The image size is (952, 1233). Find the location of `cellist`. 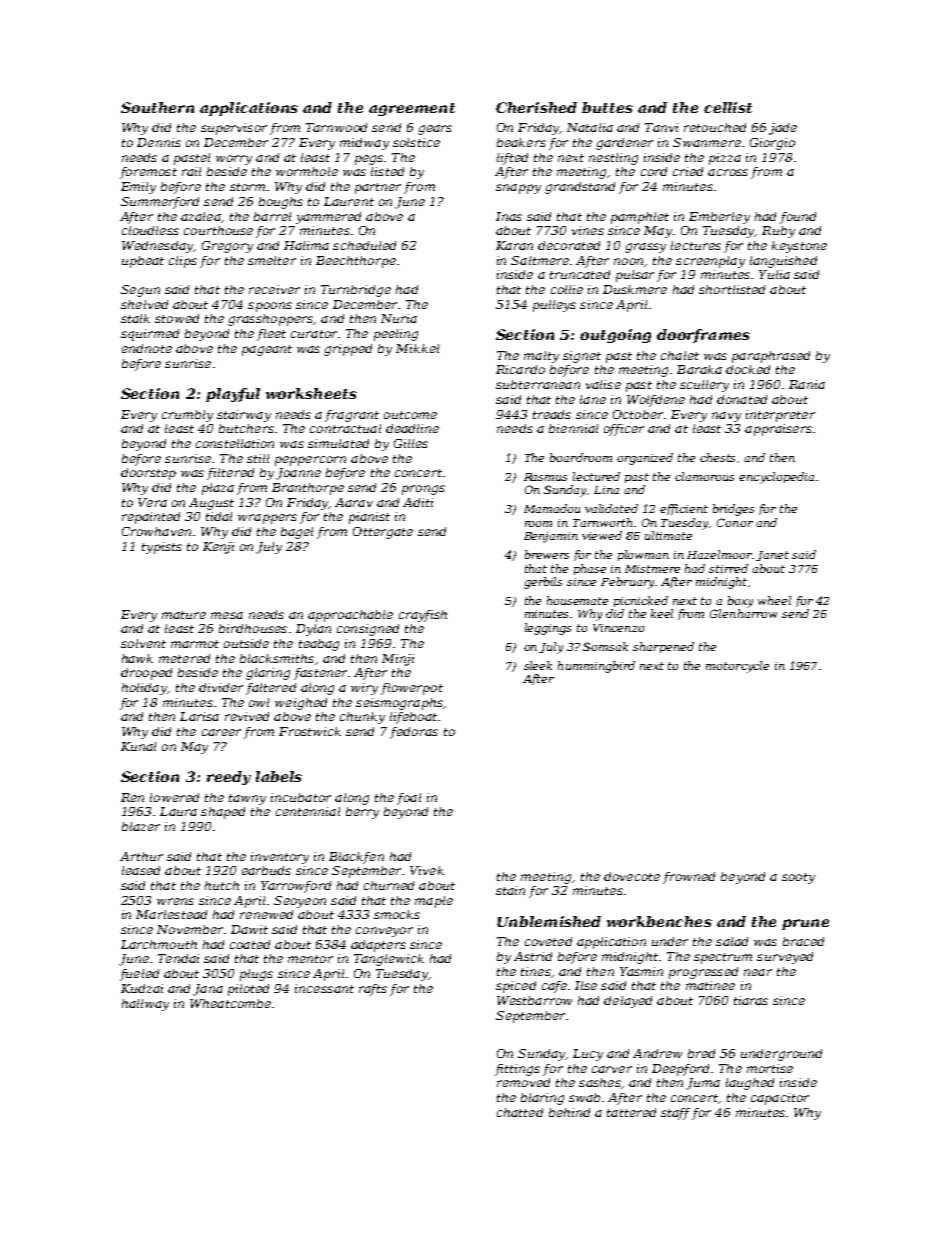

cellist is located at coordinates (728, 107).
